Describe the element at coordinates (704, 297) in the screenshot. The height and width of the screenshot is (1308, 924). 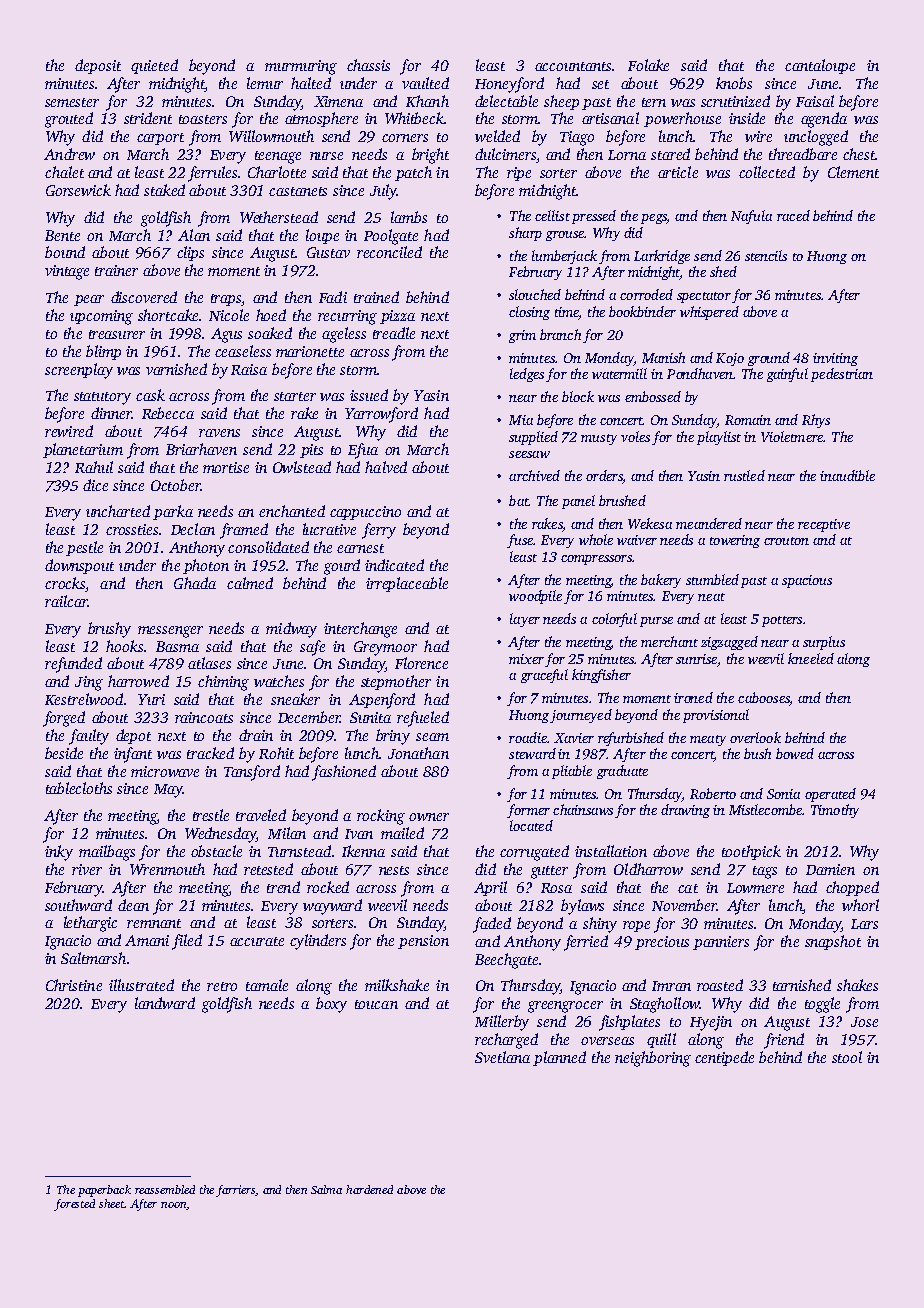
I see `spectator` at that location.
